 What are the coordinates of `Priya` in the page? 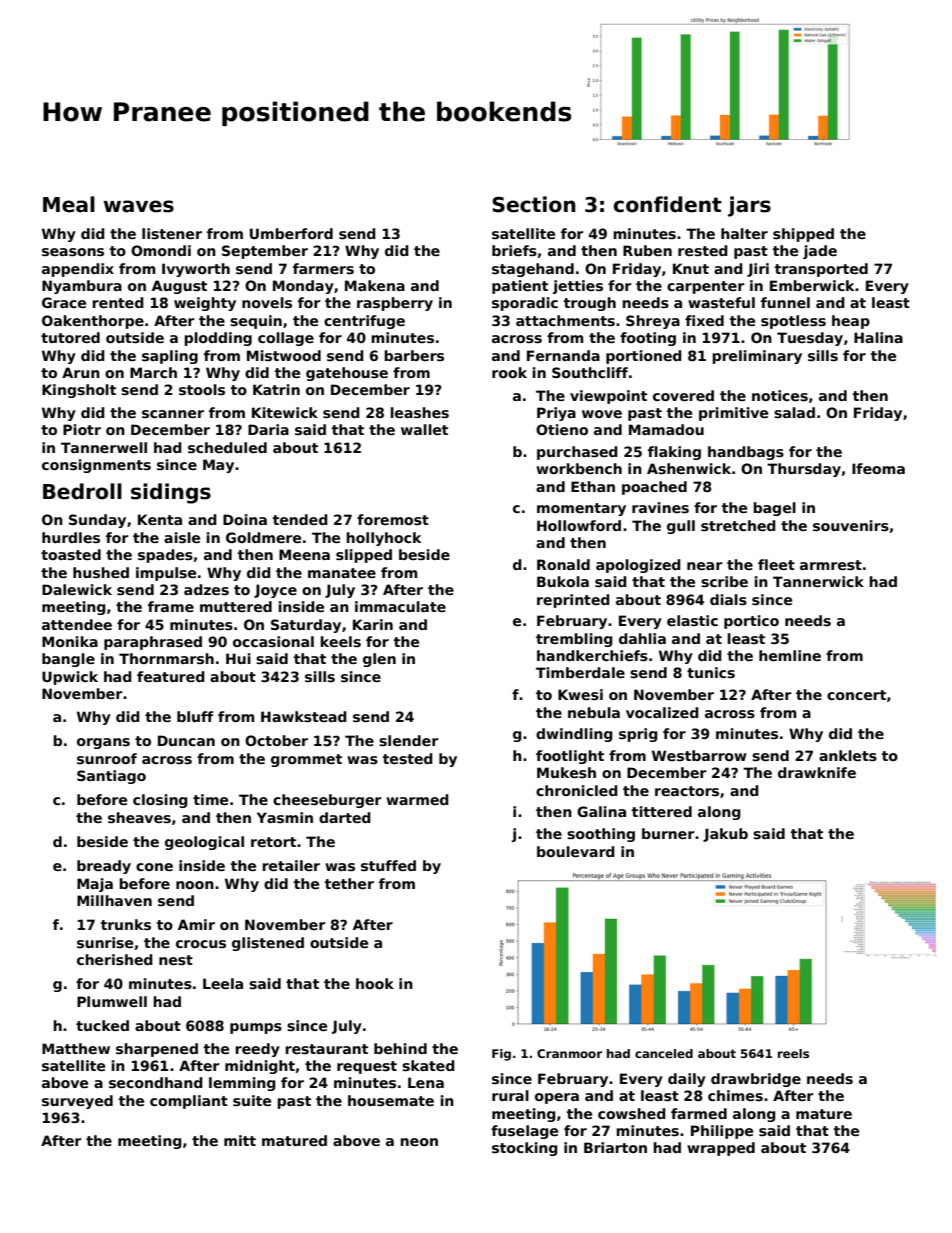 It's located at (556, 414).
